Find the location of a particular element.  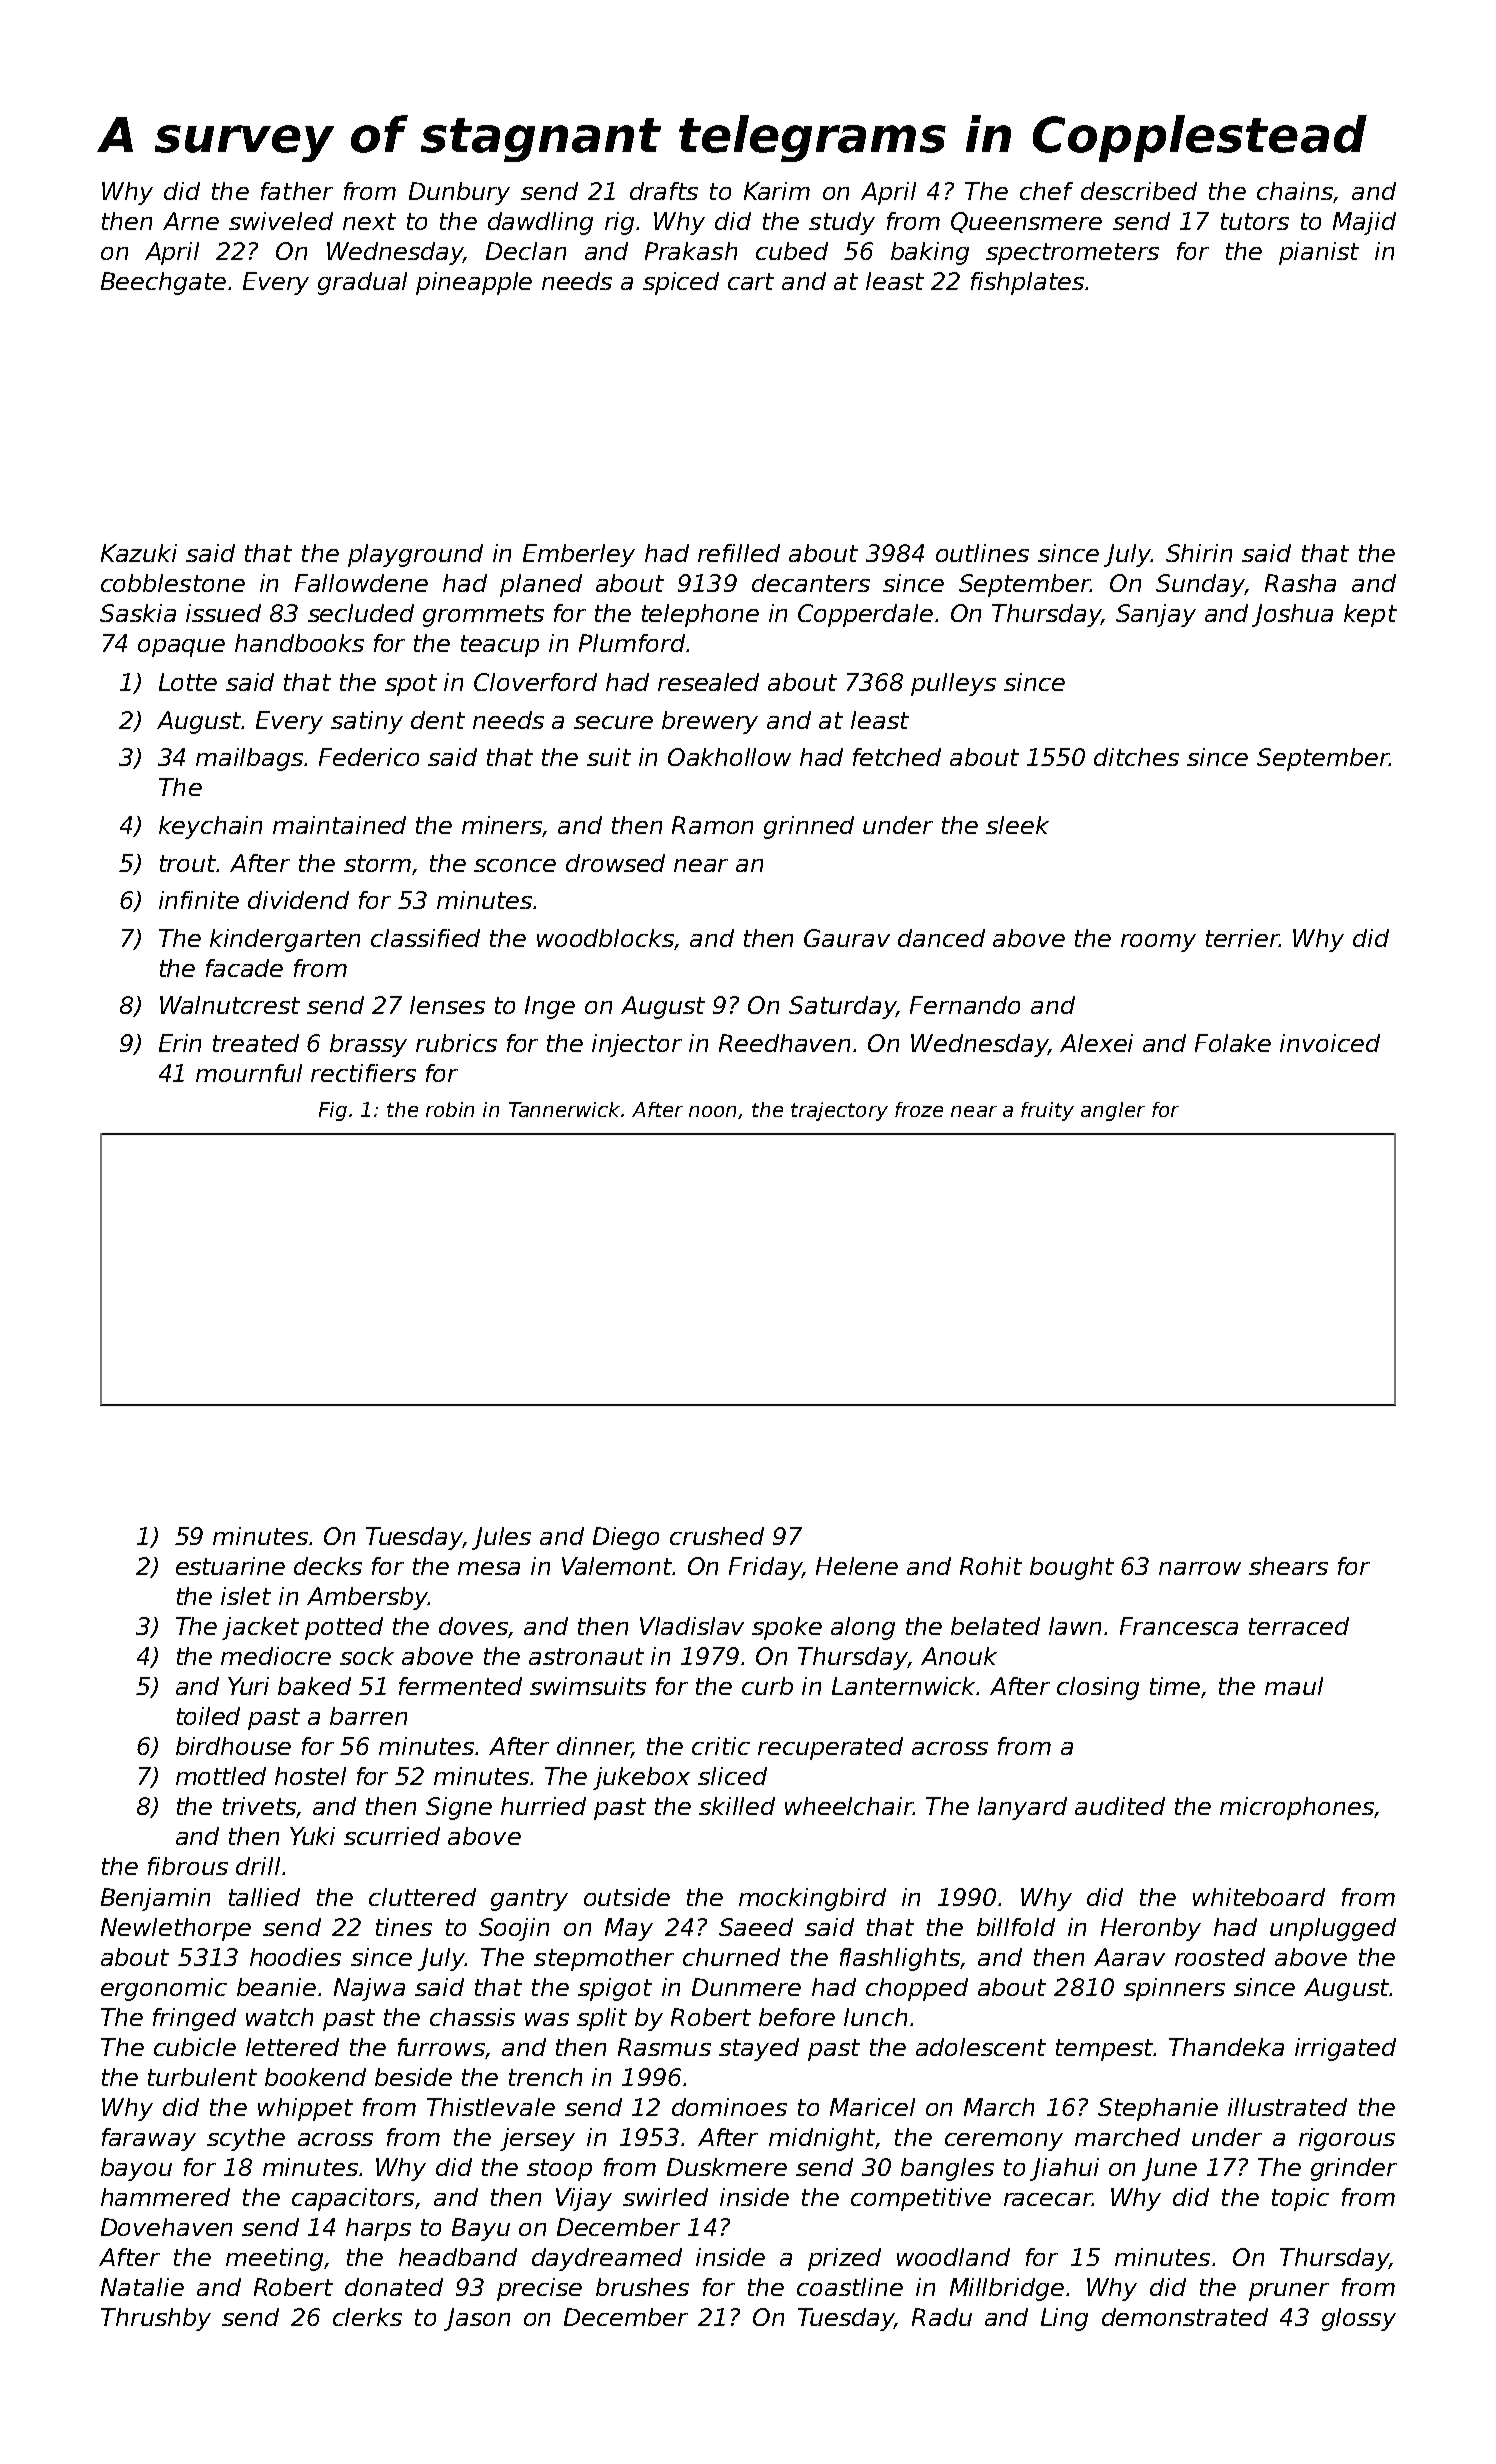

sleek is located at coordinates (1017, 825).
